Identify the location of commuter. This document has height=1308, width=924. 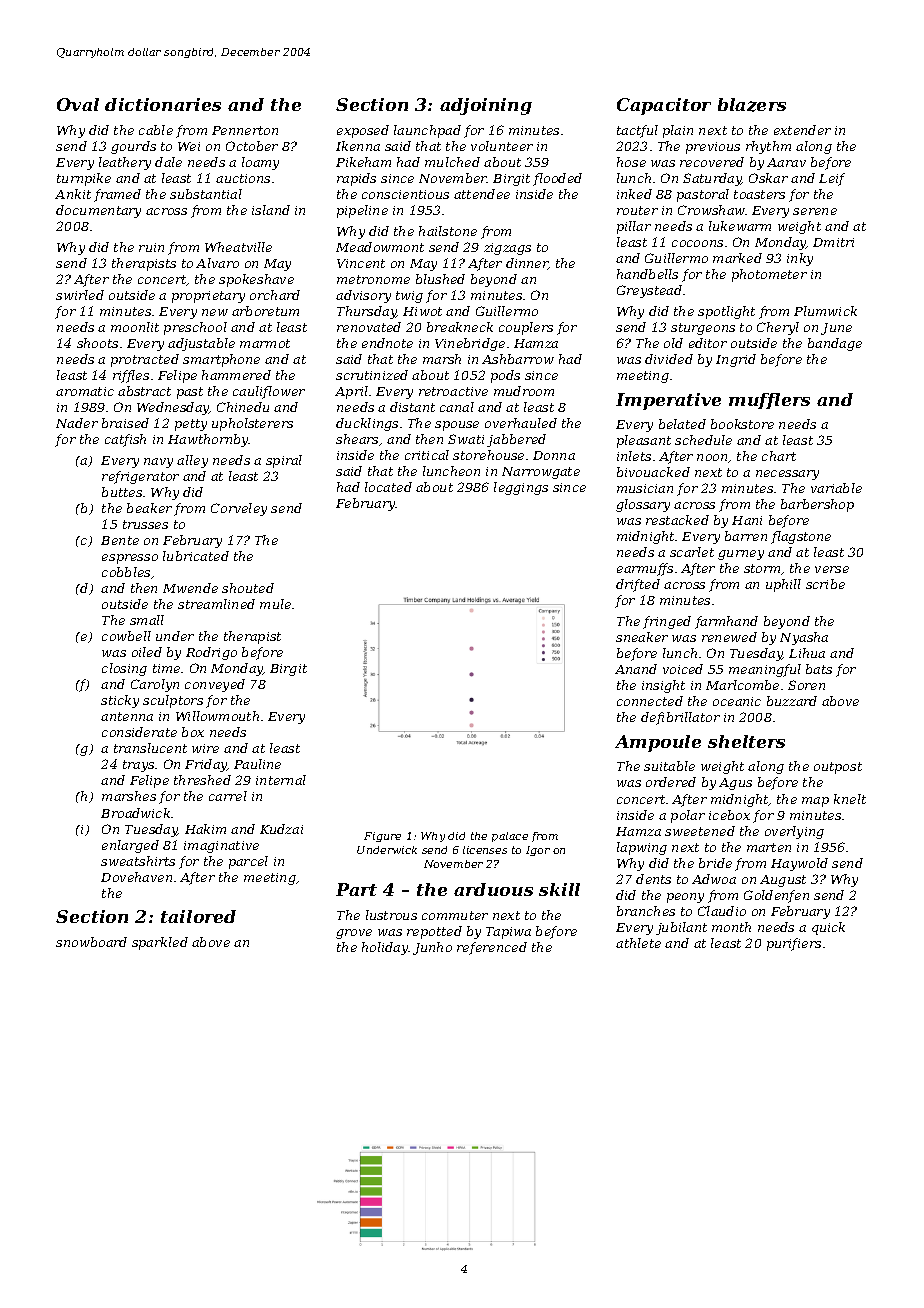
(455, 915).
